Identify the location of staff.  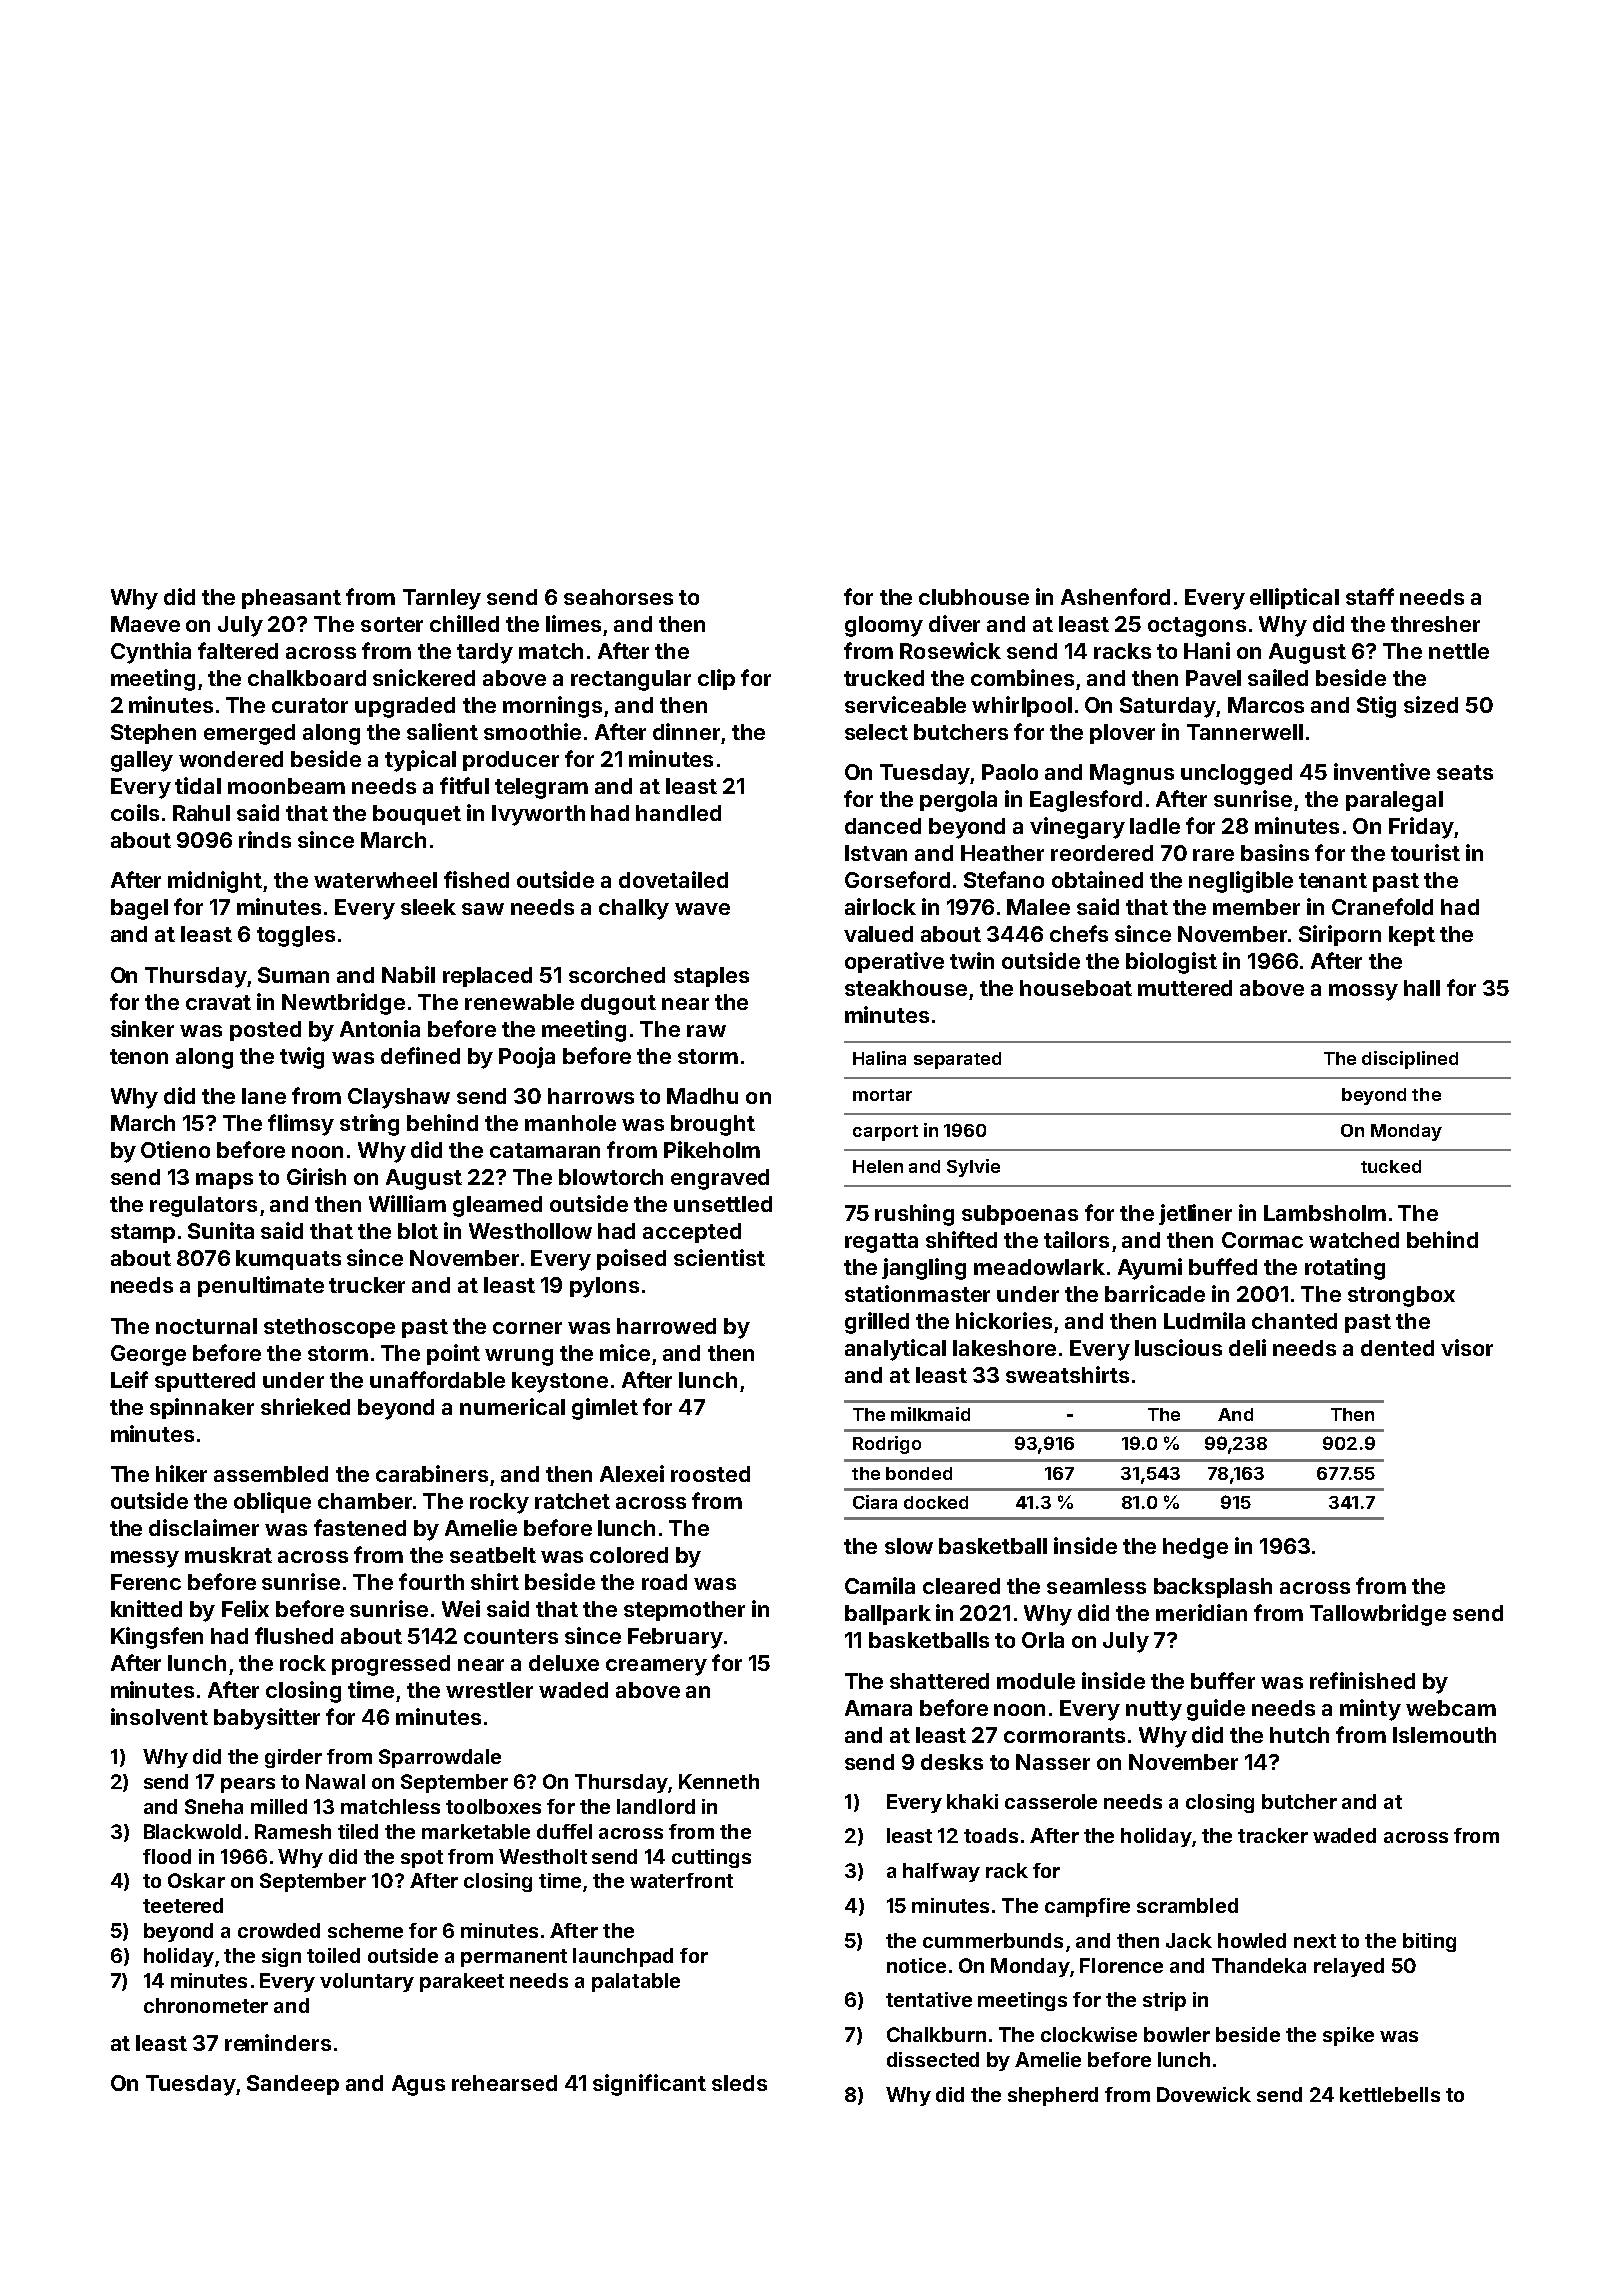
(1370, 596).
